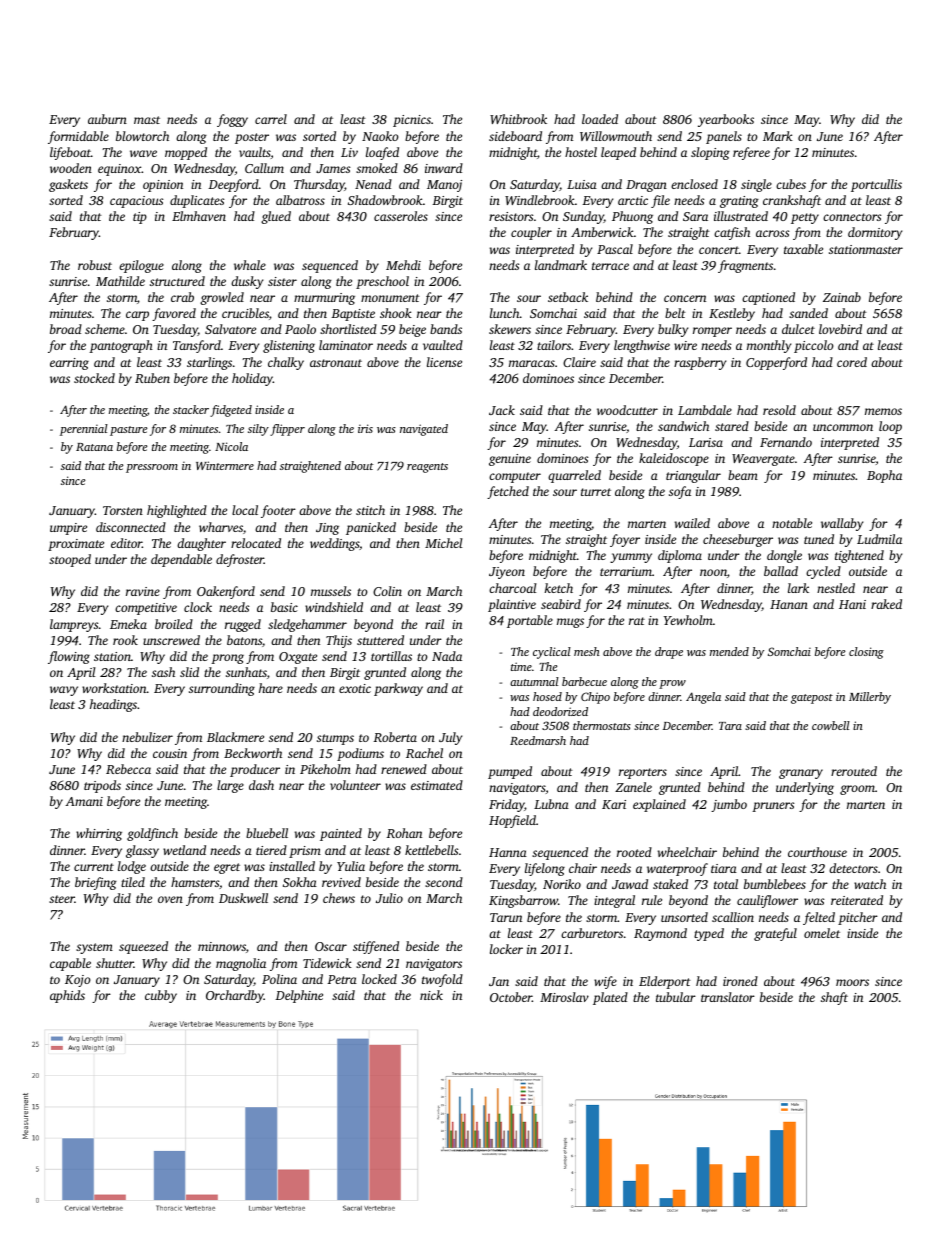 Image resolution: width=952 pixels, height=1233 pixels. I want to click on cheeseburger, so click(738, 540).
